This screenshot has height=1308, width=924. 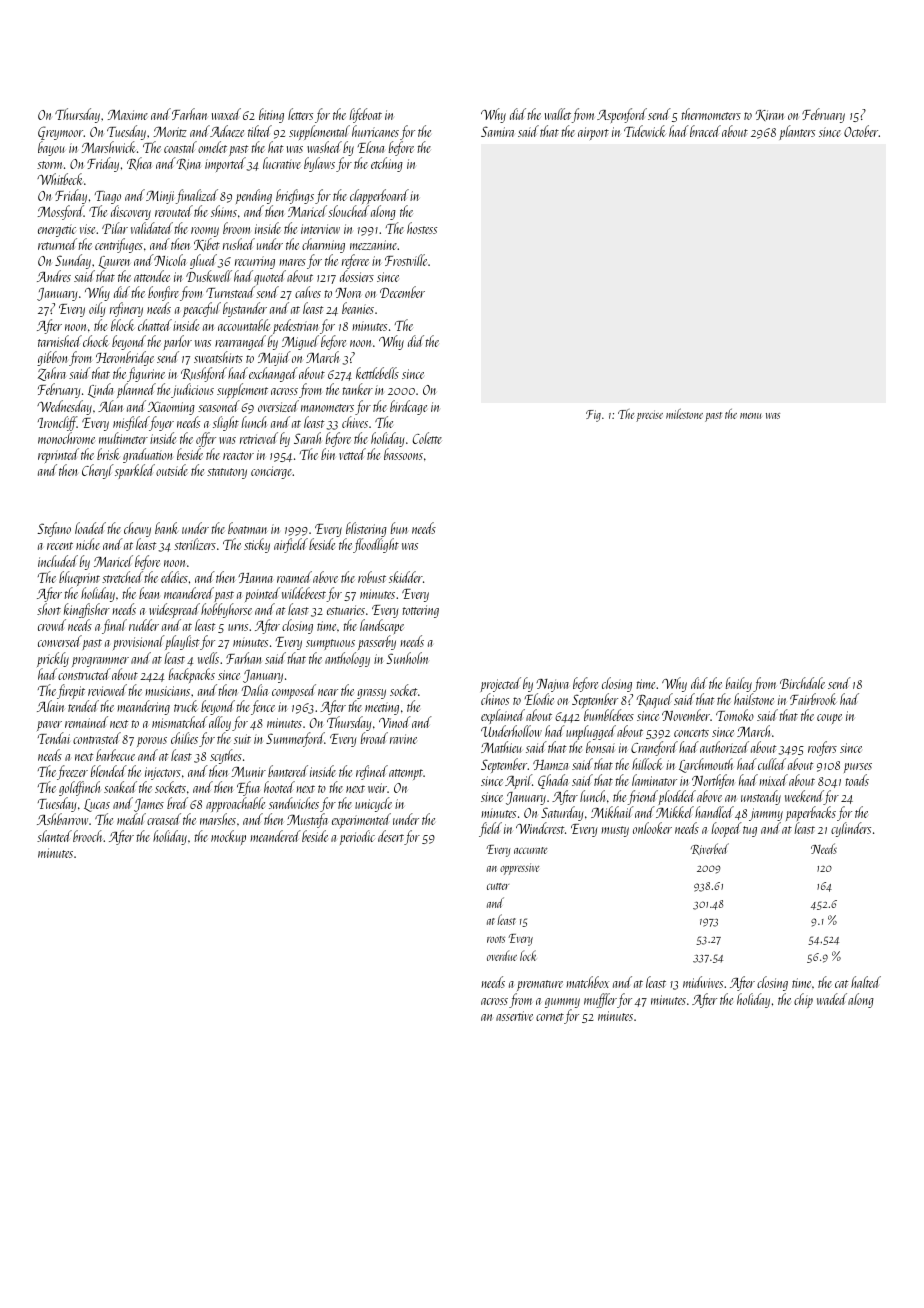 What do you see at coordinates (225, 164) in the screenshot?
I see `imported` at bounding box center [225, 164].
